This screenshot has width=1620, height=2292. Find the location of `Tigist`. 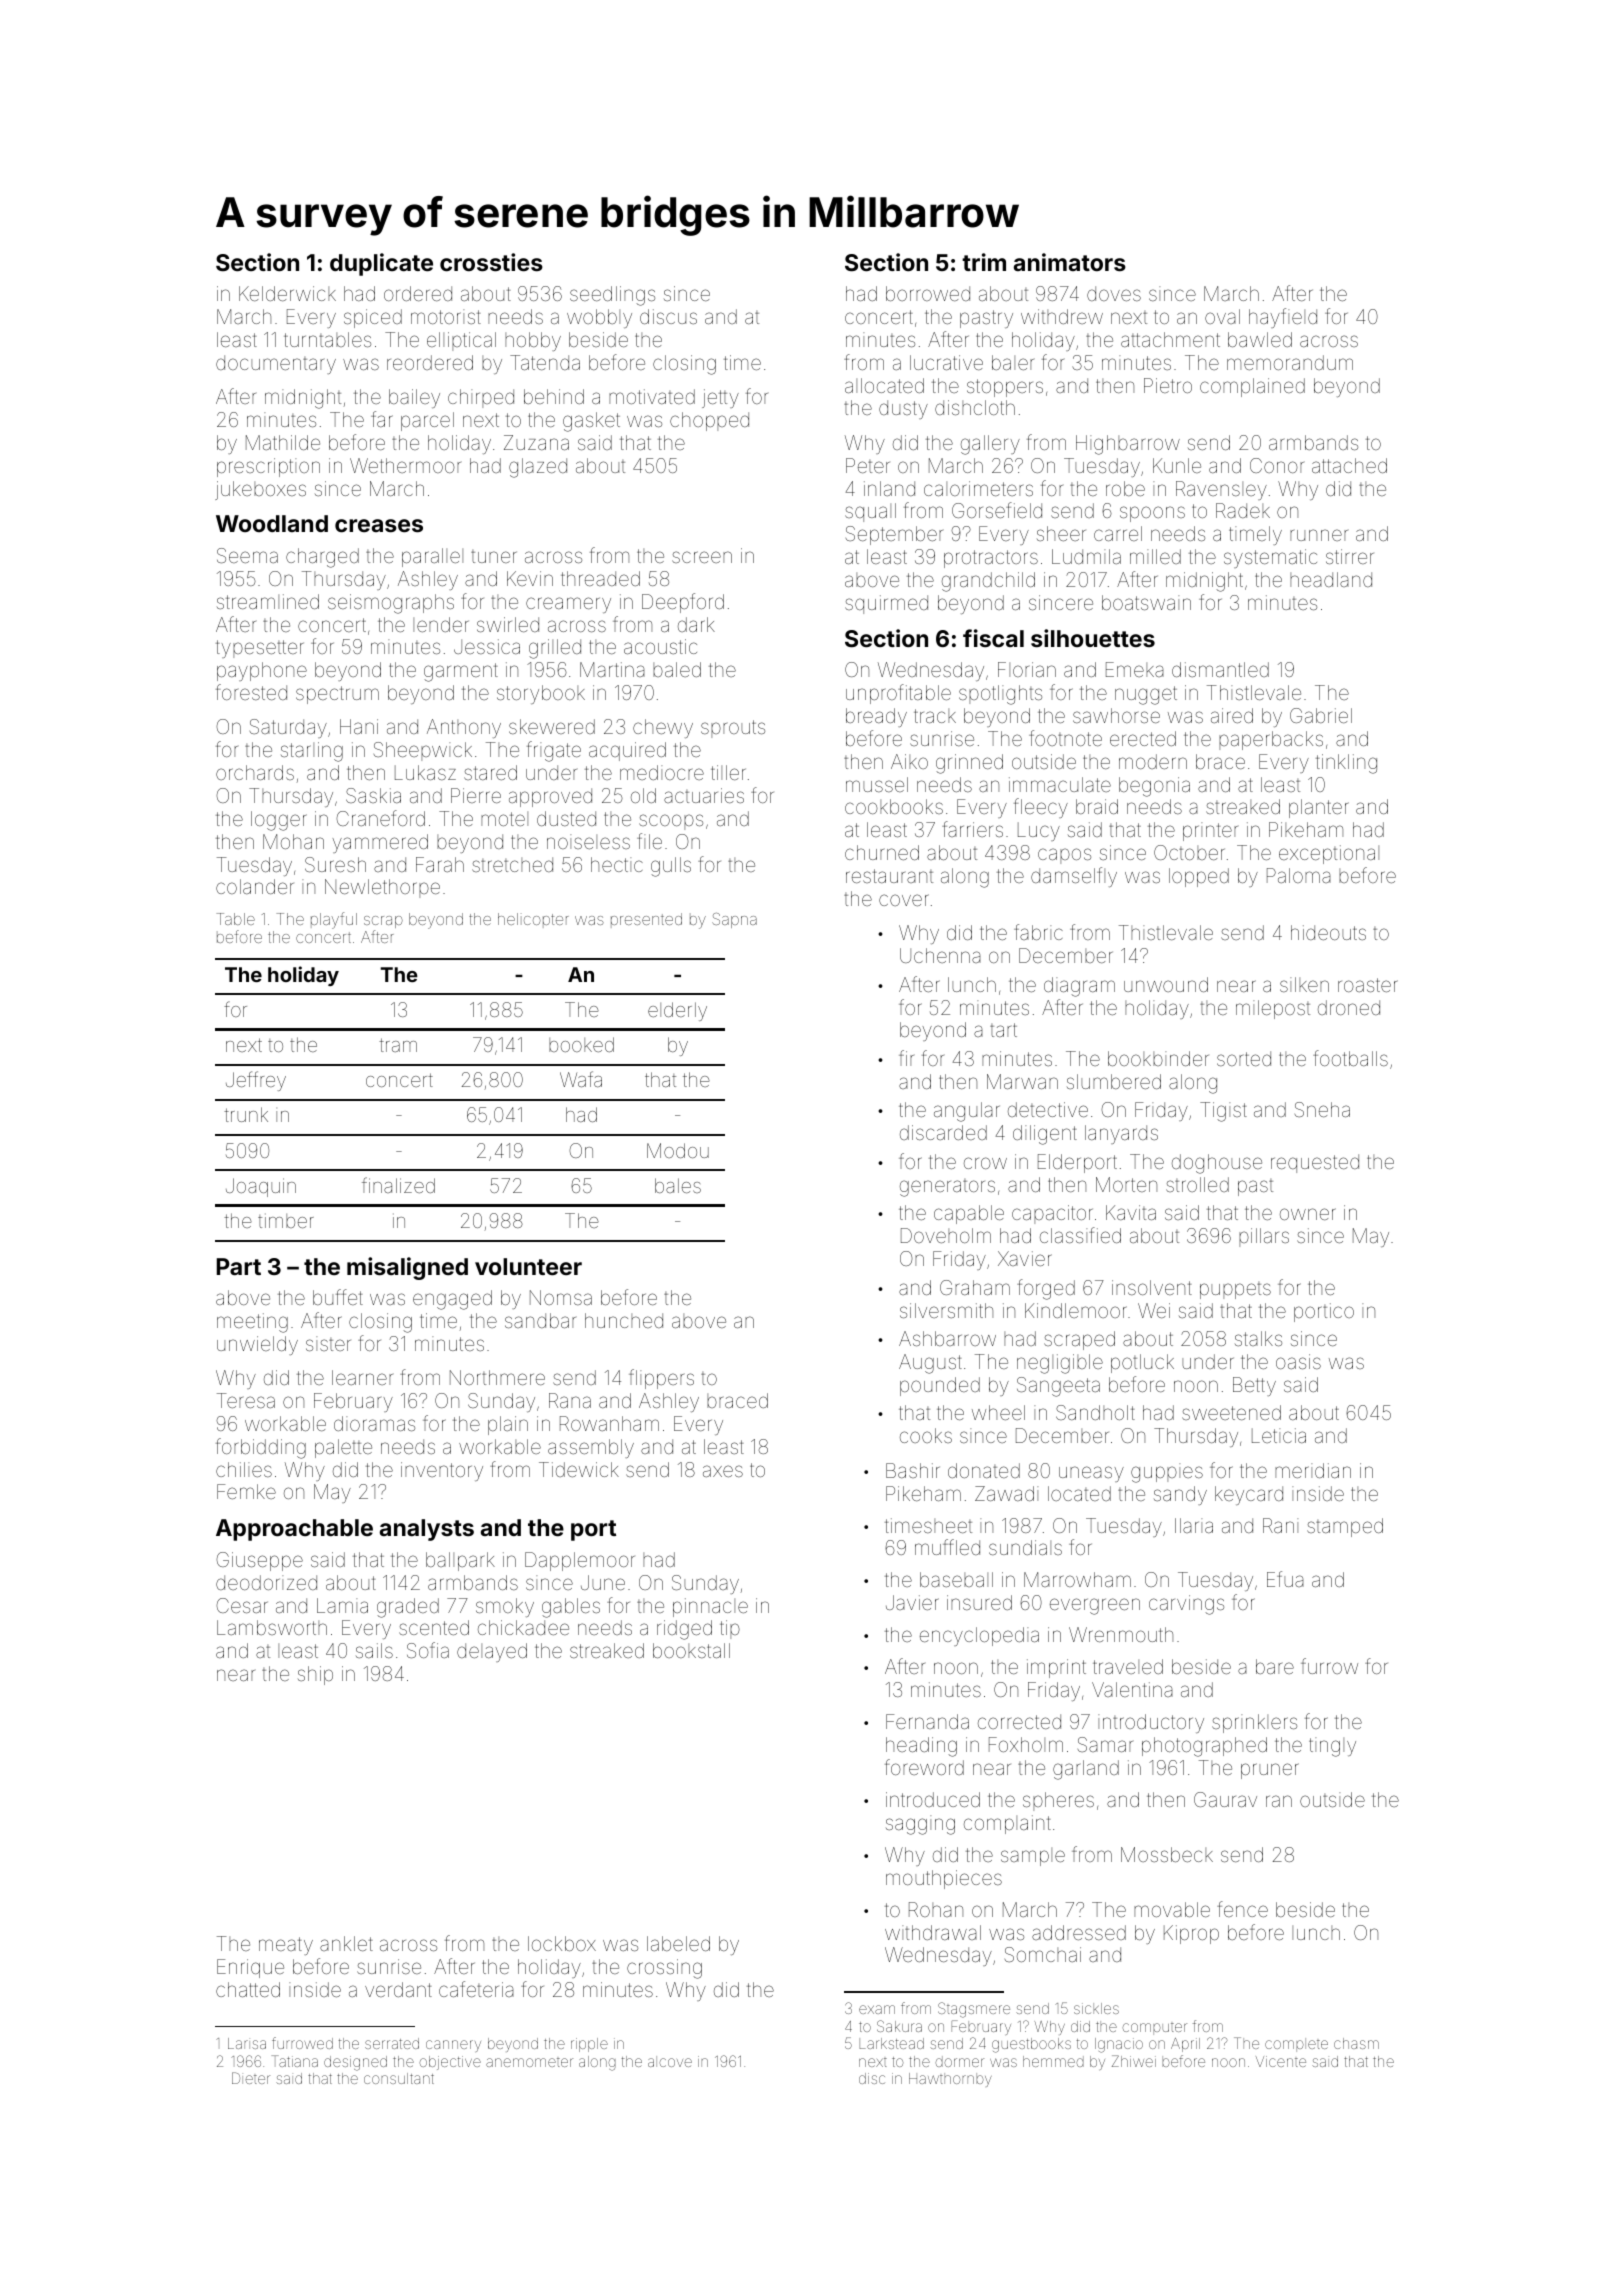

Tigist is located at coordinates (1223, 1112).
